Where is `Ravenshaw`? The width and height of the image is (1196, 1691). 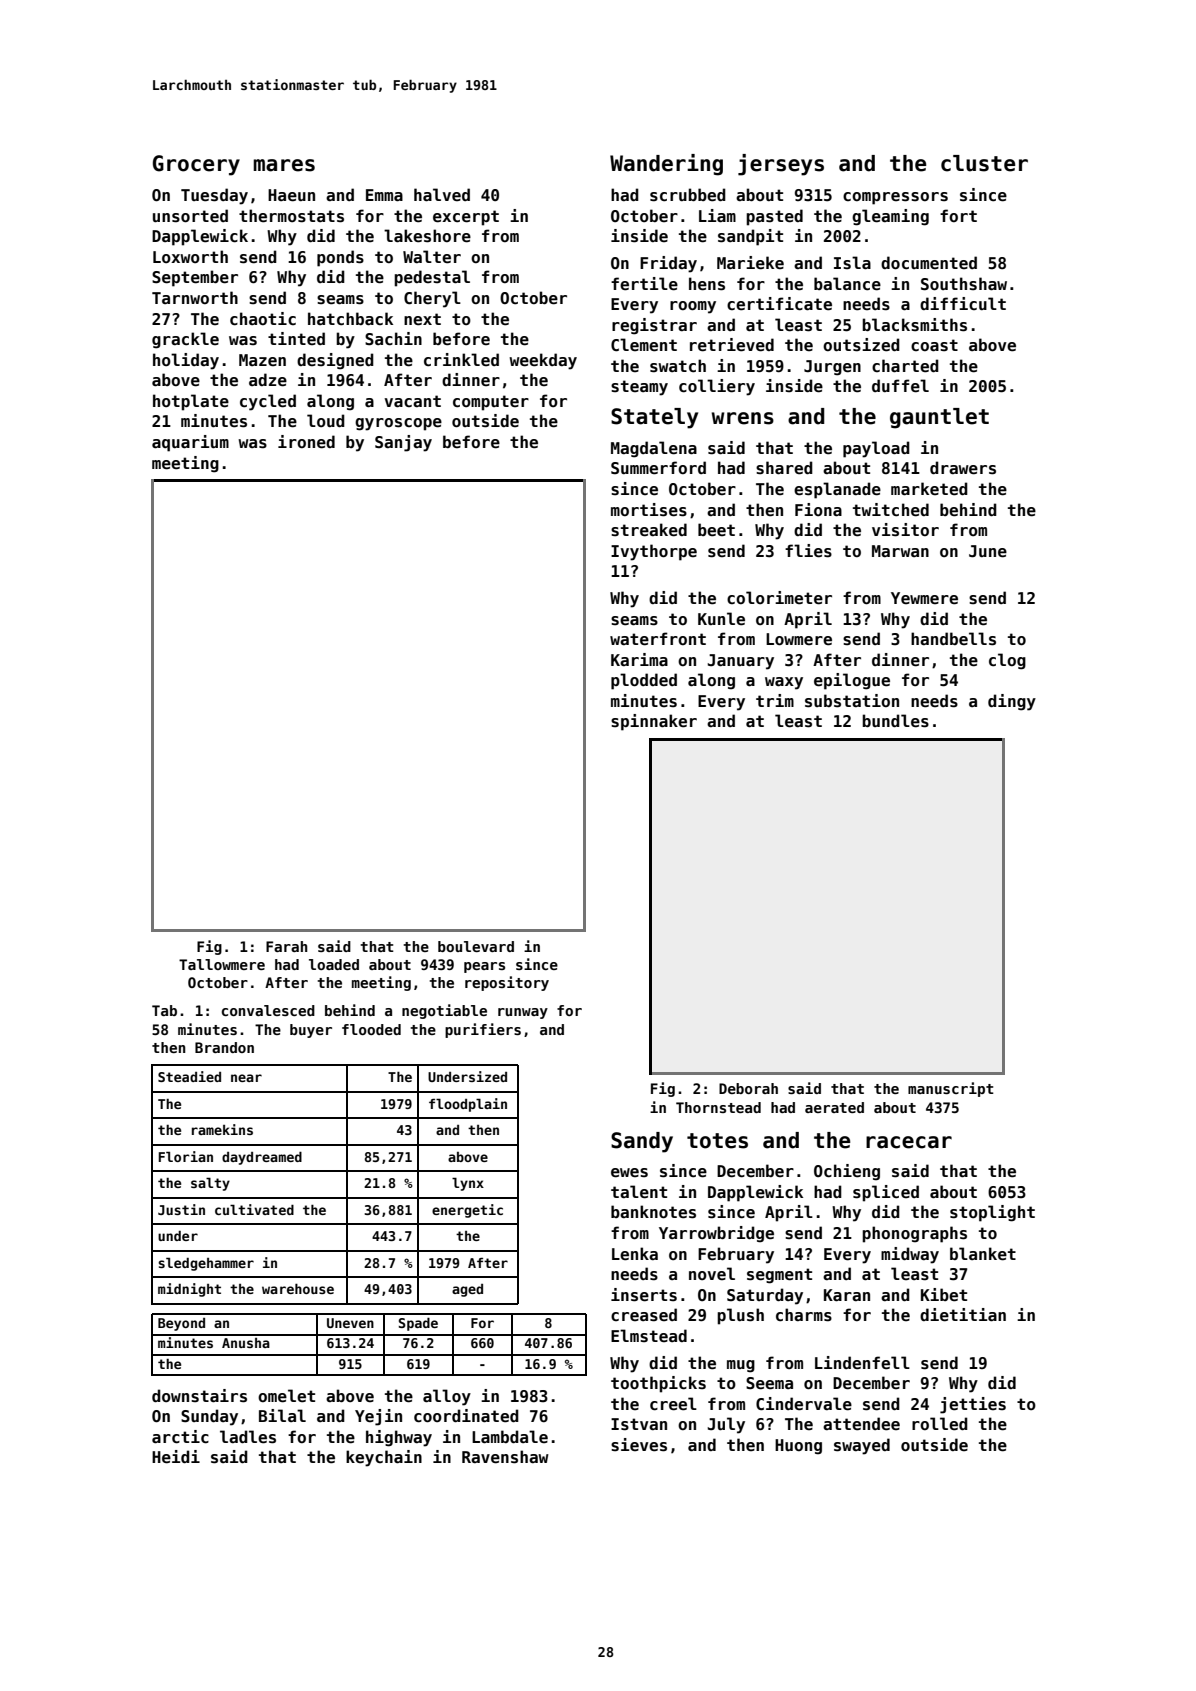
Ravenshaw is located at coordinates (505, 1457).
